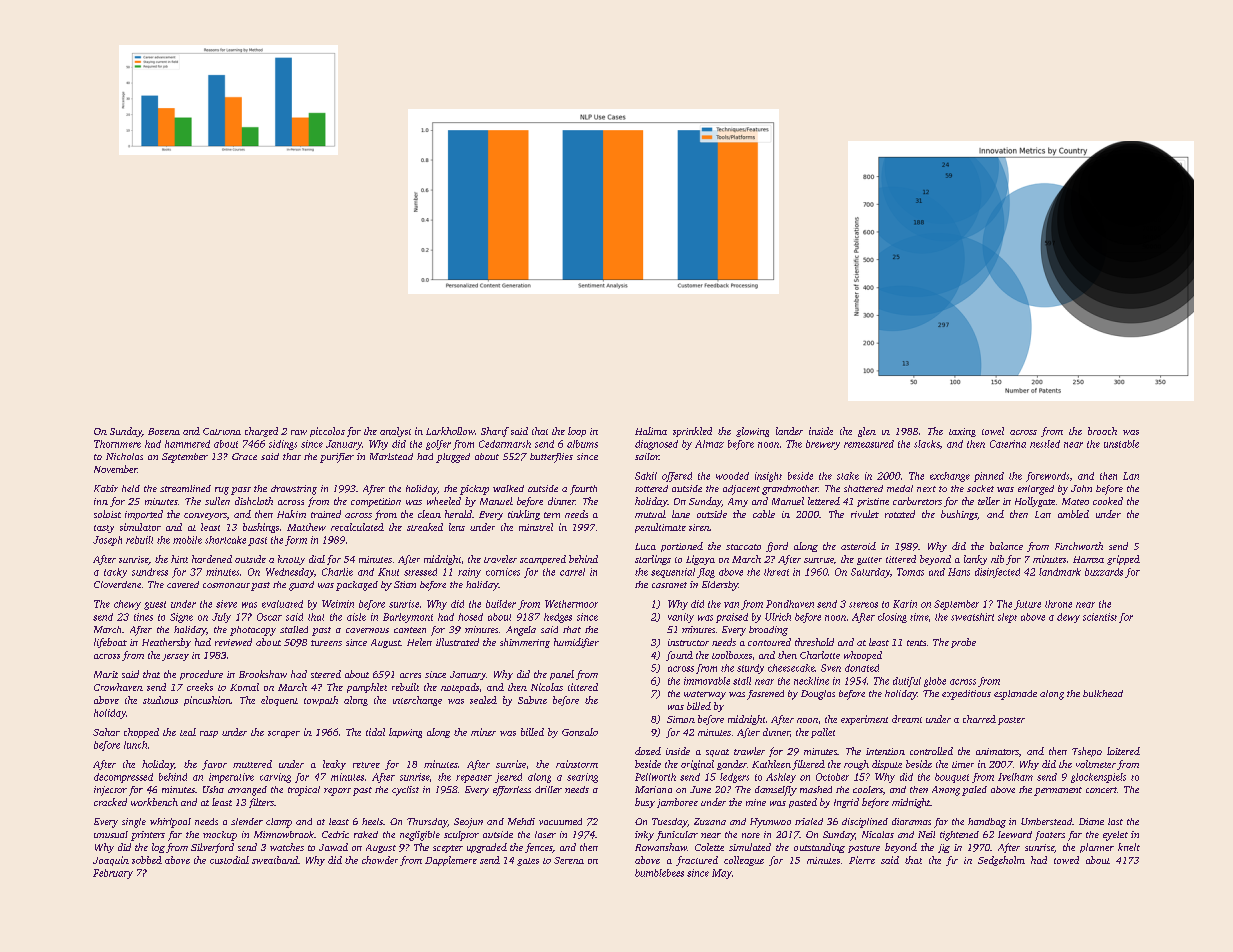 This screenshot has width=1233, height=952. What do you see at coordinates (1058, 604) in the screenshot?
I see `throne` at bounding box center [1058, 604].
